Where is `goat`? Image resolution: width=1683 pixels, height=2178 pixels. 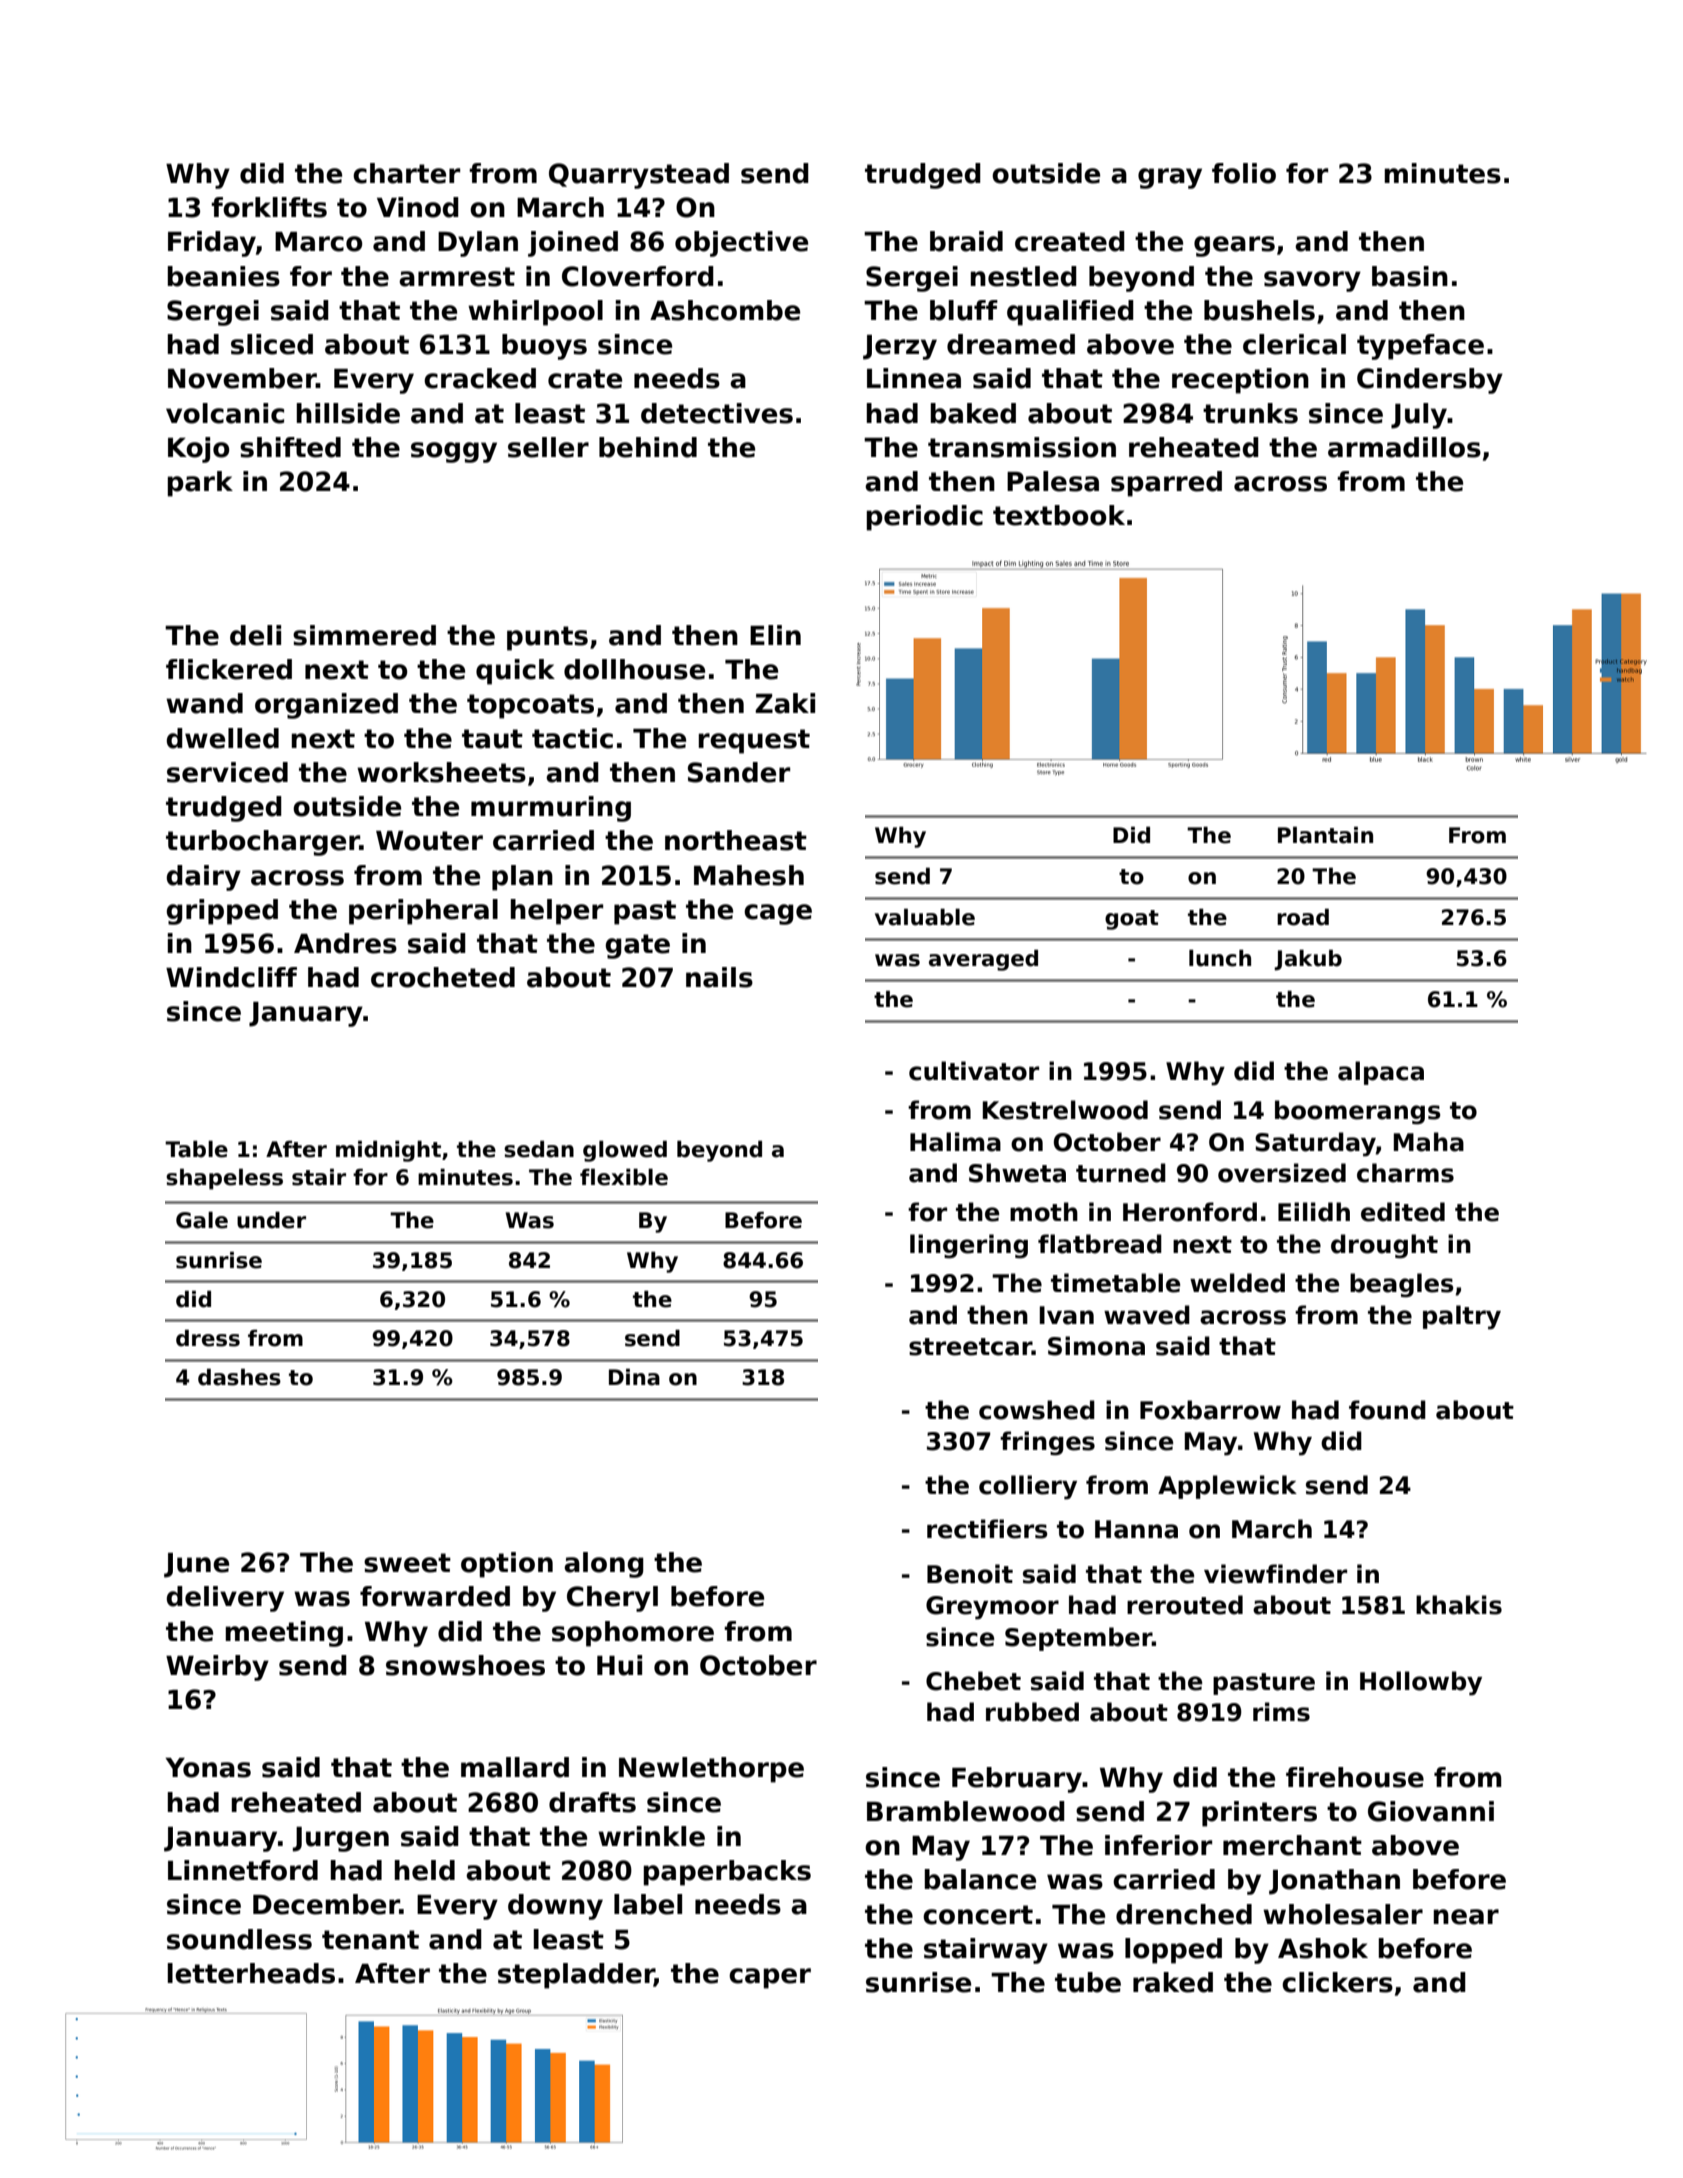 goat is located at coordinates (1132, 920).
